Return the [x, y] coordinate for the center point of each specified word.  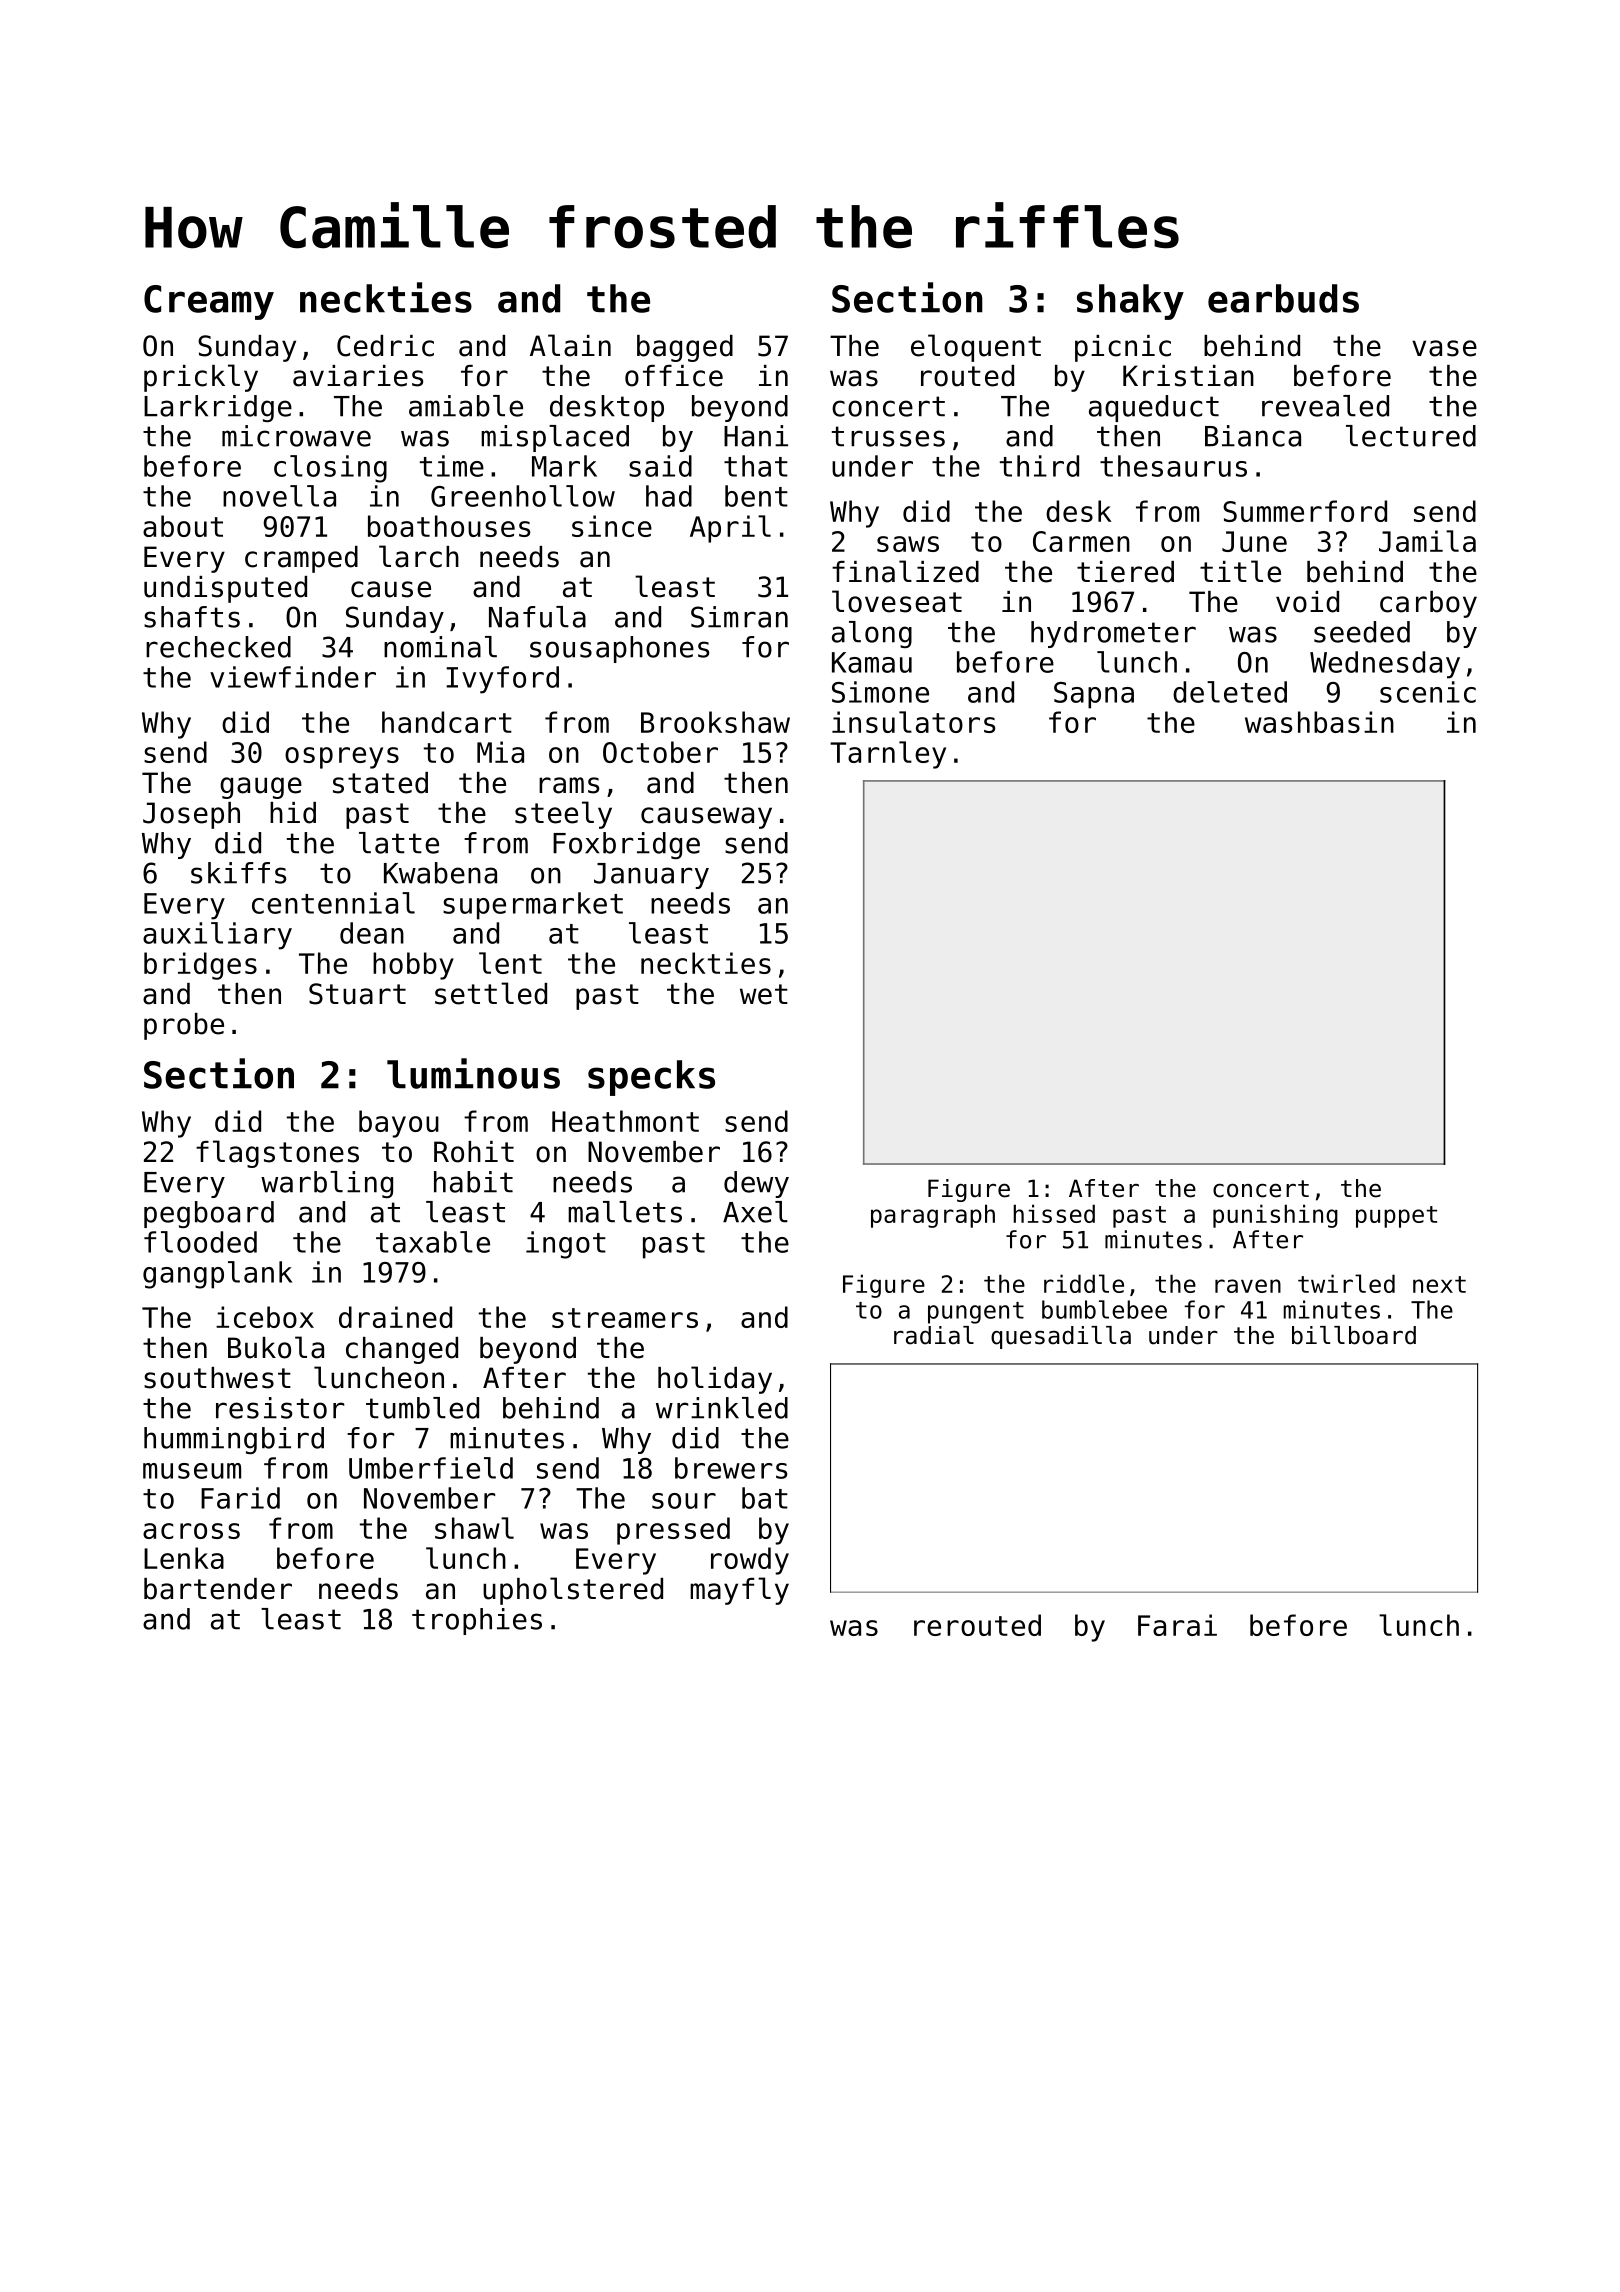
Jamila [1427, 541]
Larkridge [218, 408]
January [651, 876]
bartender [218, 1589]
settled [491, 993]
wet [764, 994]
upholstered [573, 1591]
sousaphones [619, 649]
